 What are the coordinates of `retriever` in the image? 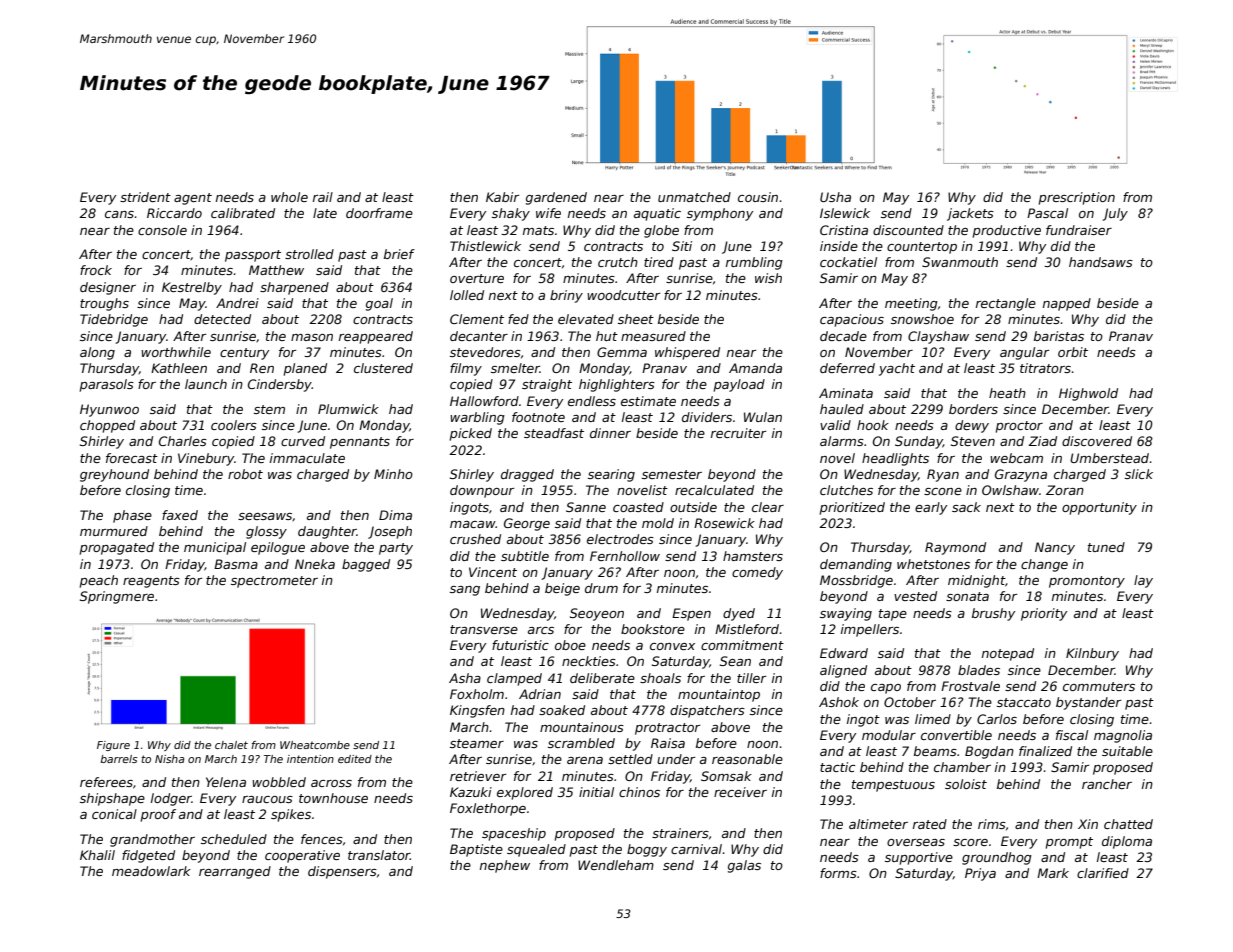 It's located at (478, 776).
